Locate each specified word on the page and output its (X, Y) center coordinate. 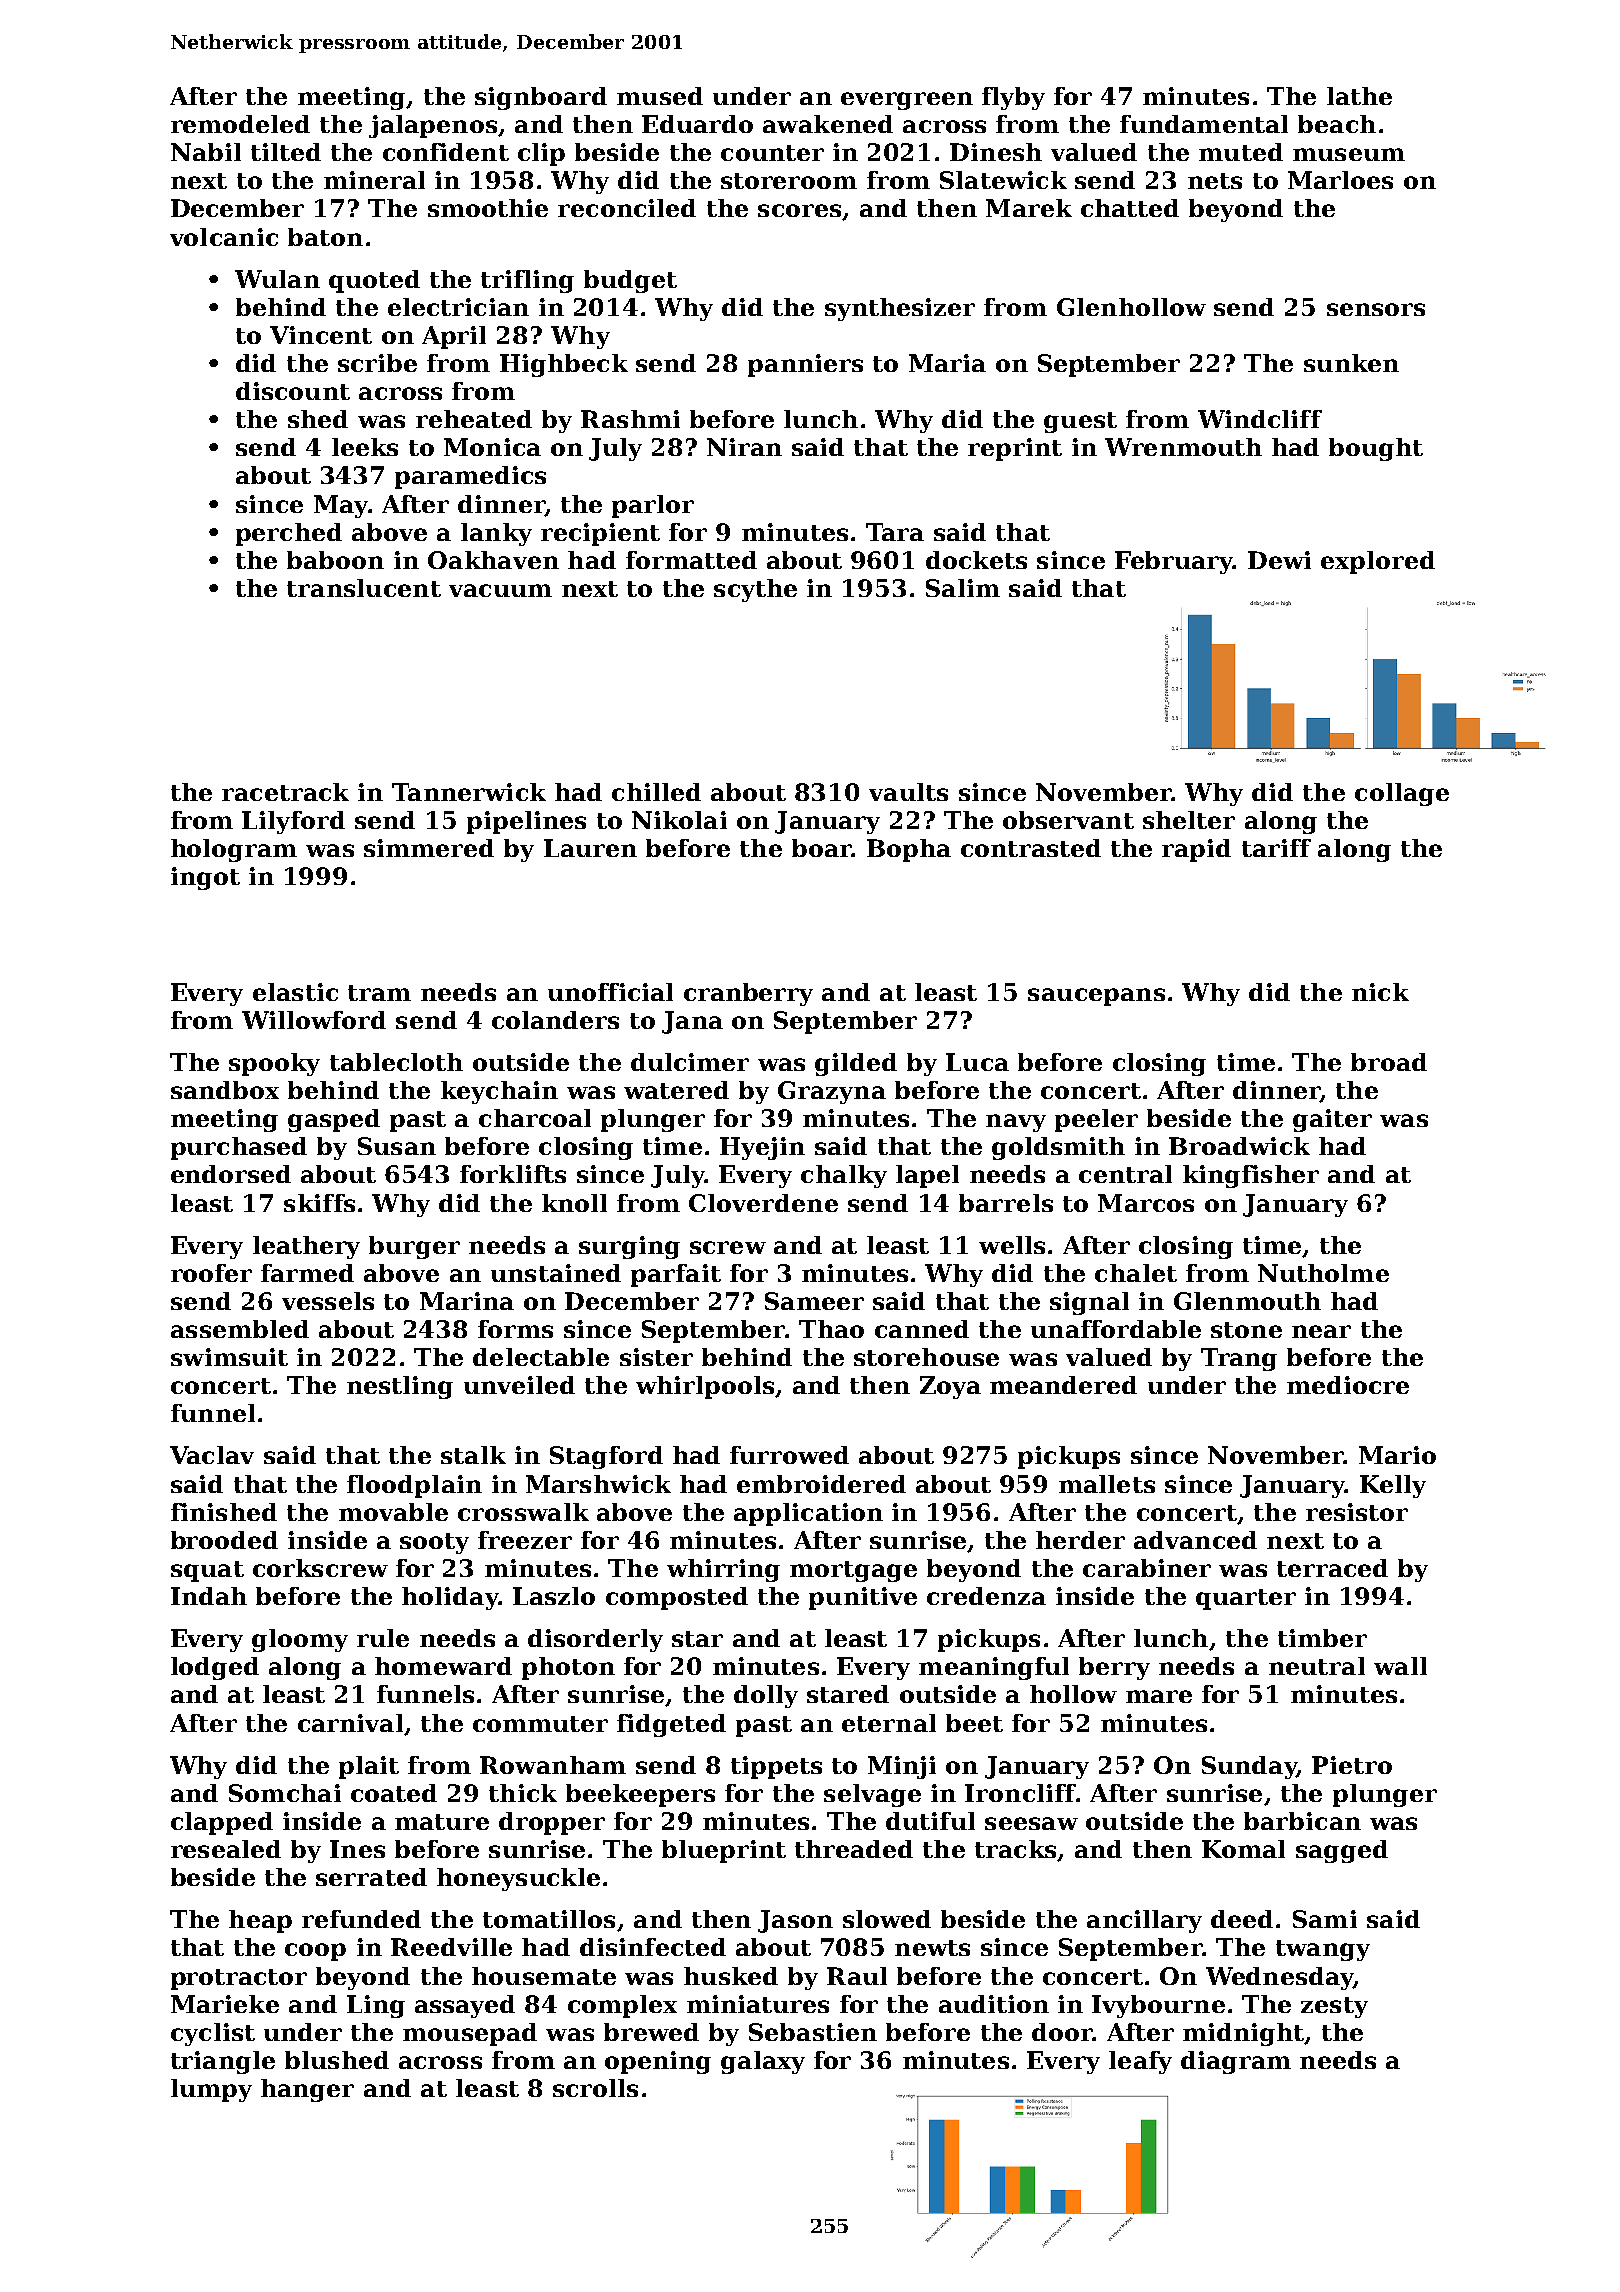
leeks (365, 447)
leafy (1140, 2062)
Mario (1397, 1455)
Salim (963, 588)
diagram (1236, 2062)
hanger (307, 2090)
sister (656, 1357)
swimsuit (229, 1357)
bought (1376, 449)
